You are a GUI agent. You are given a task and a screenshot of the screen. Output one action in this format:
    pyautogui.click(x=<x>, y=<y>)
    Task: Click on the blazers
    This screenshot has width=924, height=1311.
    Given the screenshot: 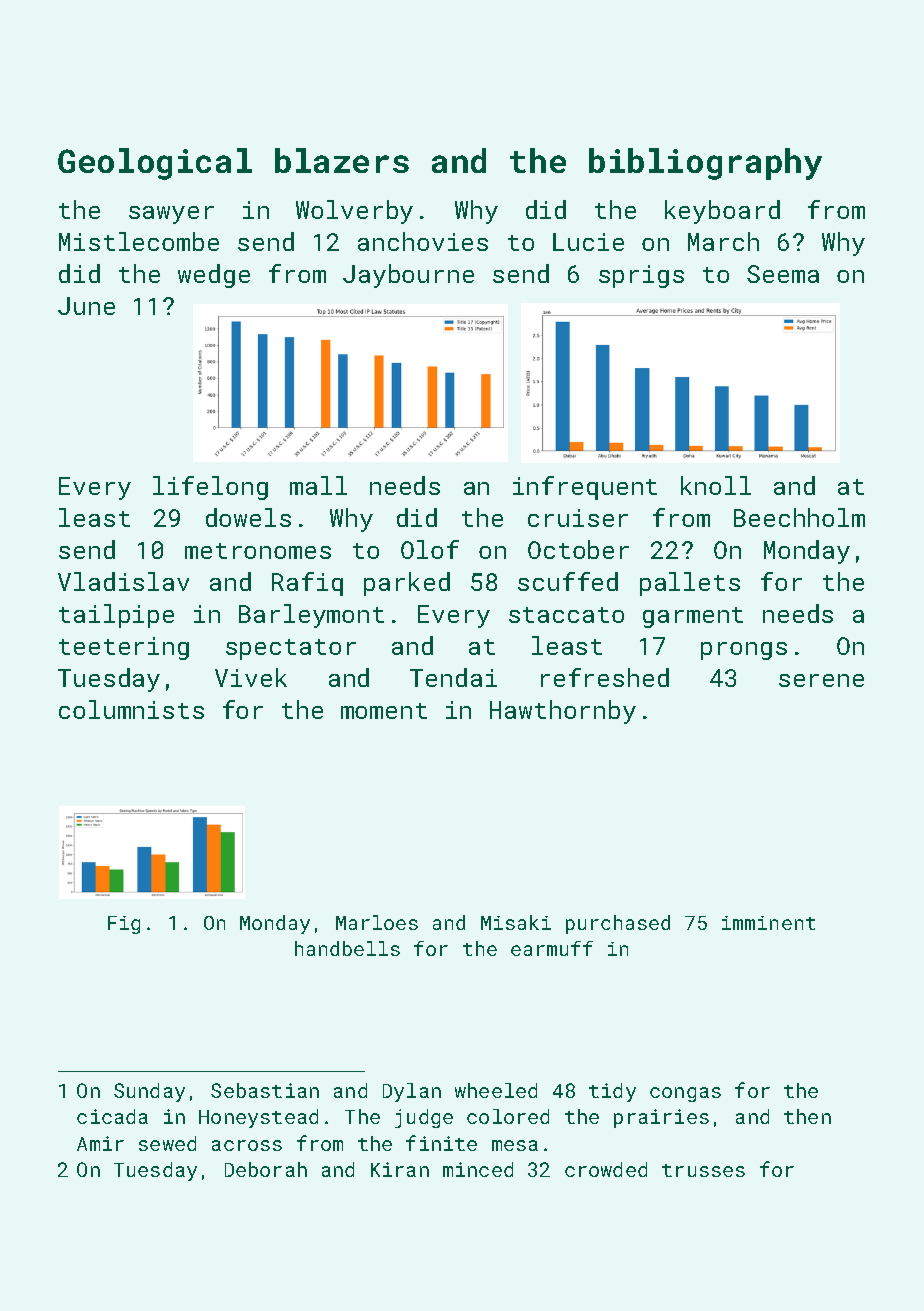 What is the action you would take?
    pyautogui.click(x=342, y=160)
